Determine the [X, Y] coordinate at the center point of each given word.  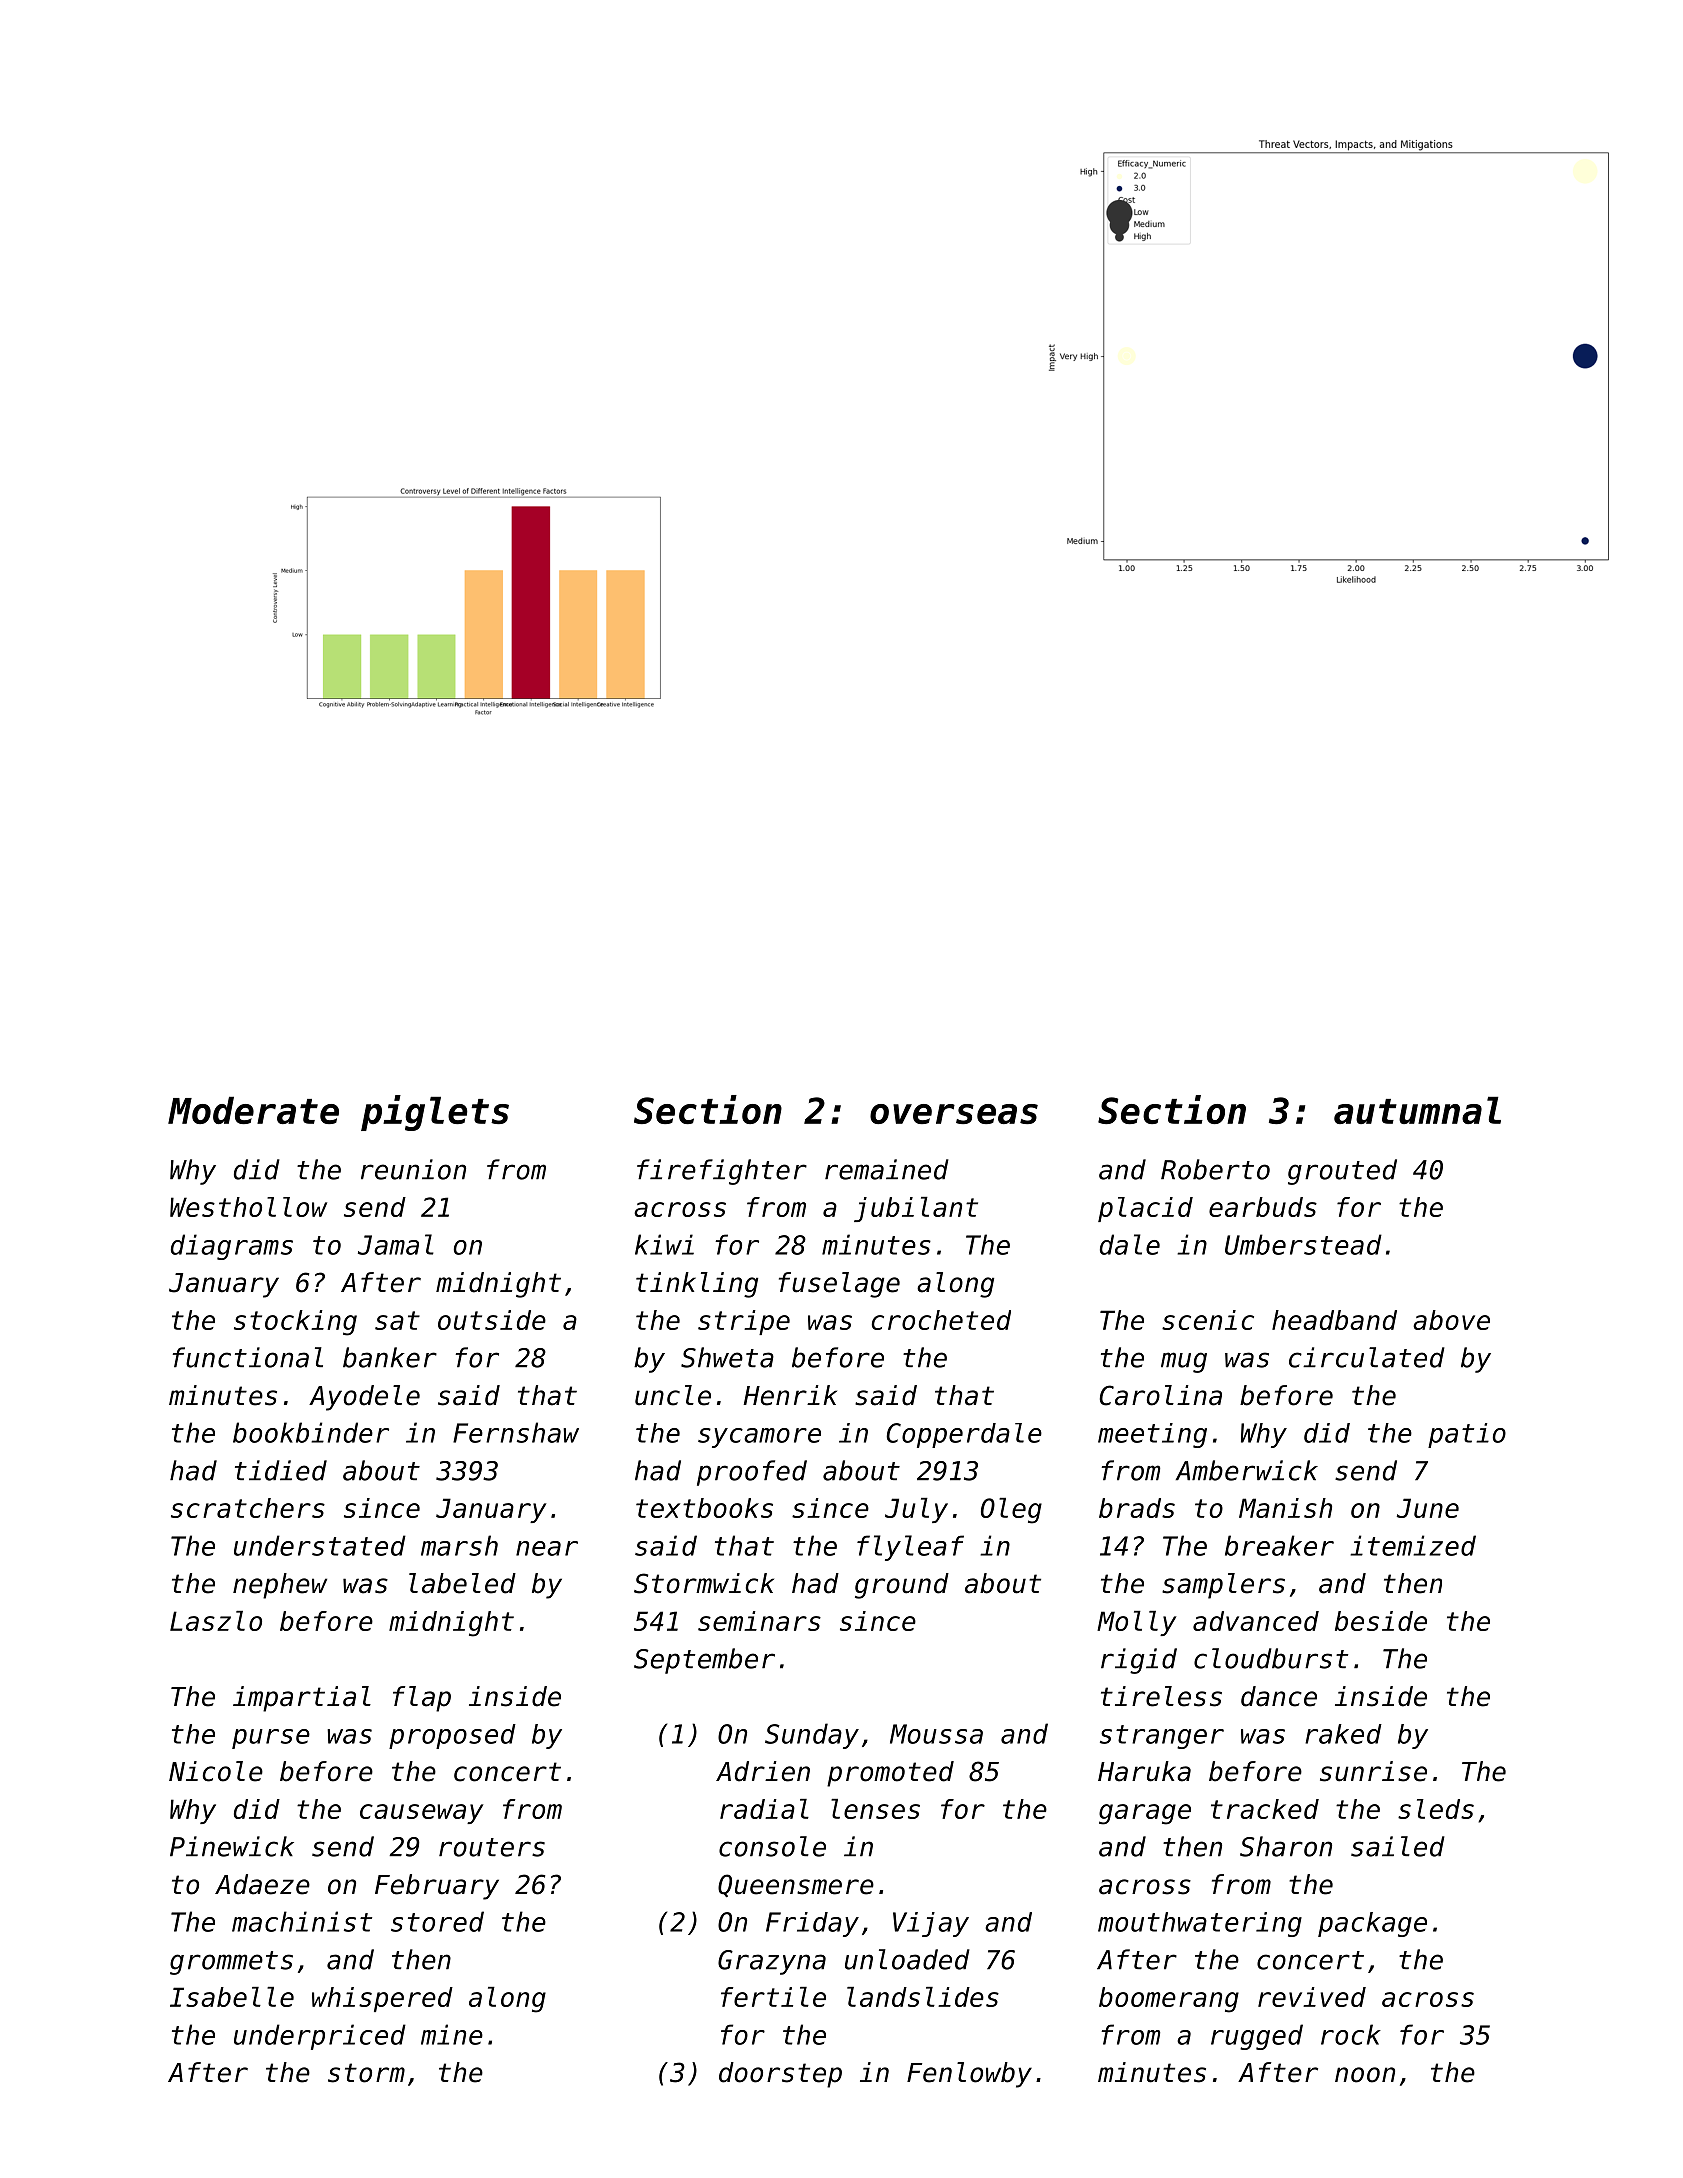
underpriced [320, 2037]
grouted [1342, 1172]
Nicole [216, 1771]
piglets [435, 1113]
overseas [954, 1114]
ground [902, 1586]
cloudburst [1271, 1658]
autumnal [1417, 1110]
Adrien [763, 1771]
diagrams [232, 1247]
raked [1343, 1734]
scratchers [248, 1508]
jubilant [916, 1209]
